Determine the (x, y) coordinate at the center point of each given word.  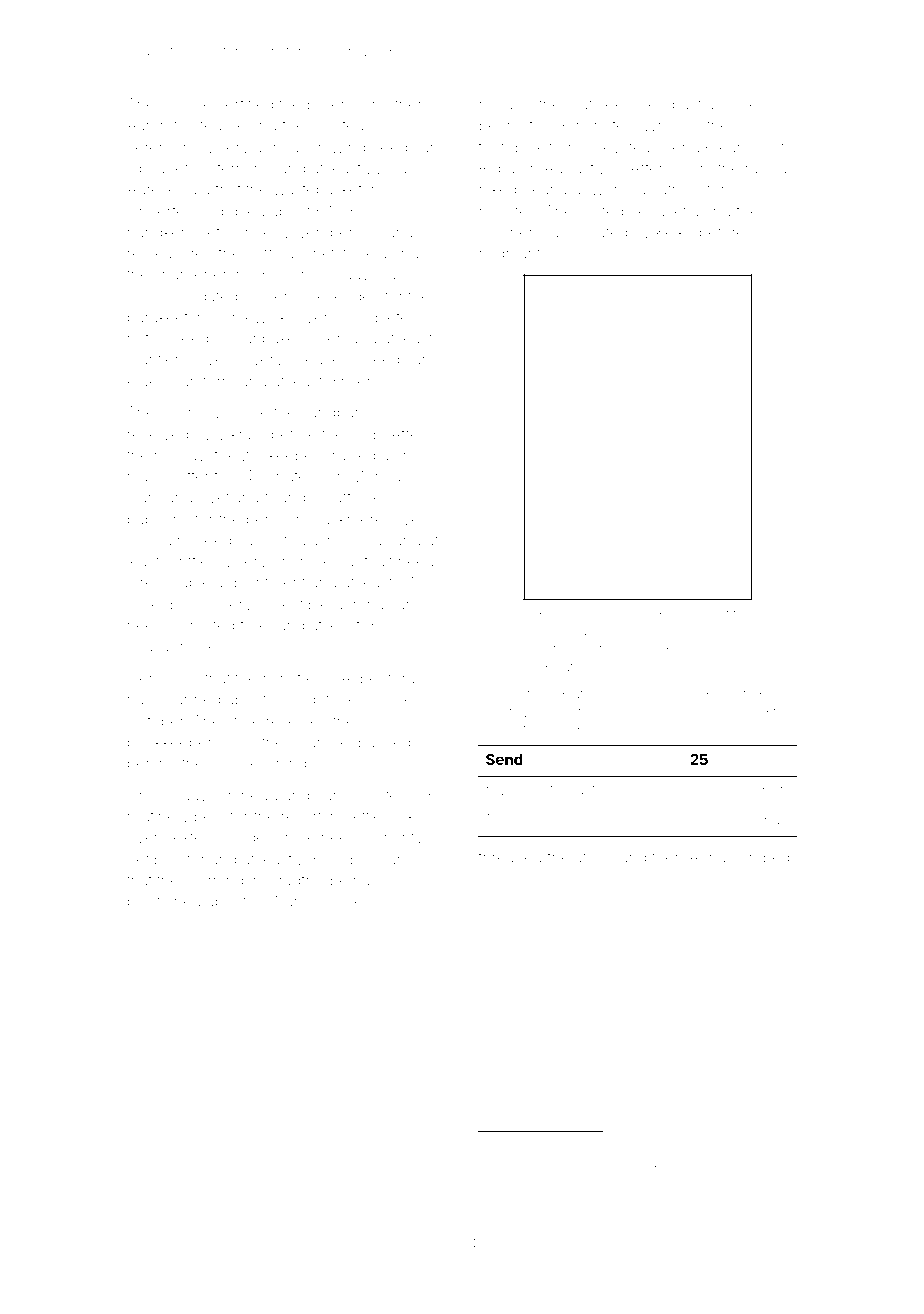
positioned (164, 902)
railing (766, 170)
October (156, 721)
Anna (707, 857)
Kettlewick (380, 816)
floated (198, 124)
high (142, 478)
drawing (337, 149)
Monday (380, 478)
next (717, 614)
